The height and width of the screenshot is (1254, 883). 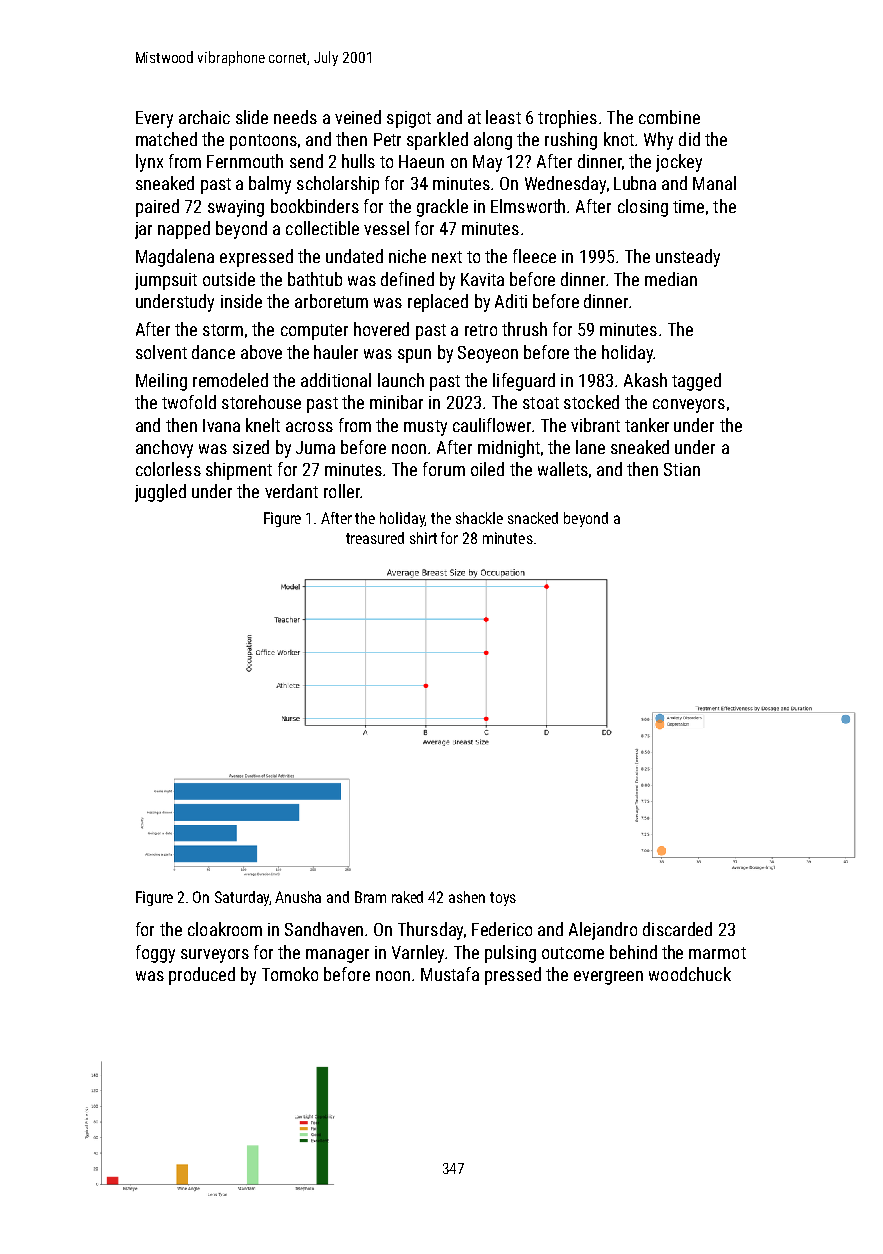 I want to click on Kavita, so click(x=482, y=279).
